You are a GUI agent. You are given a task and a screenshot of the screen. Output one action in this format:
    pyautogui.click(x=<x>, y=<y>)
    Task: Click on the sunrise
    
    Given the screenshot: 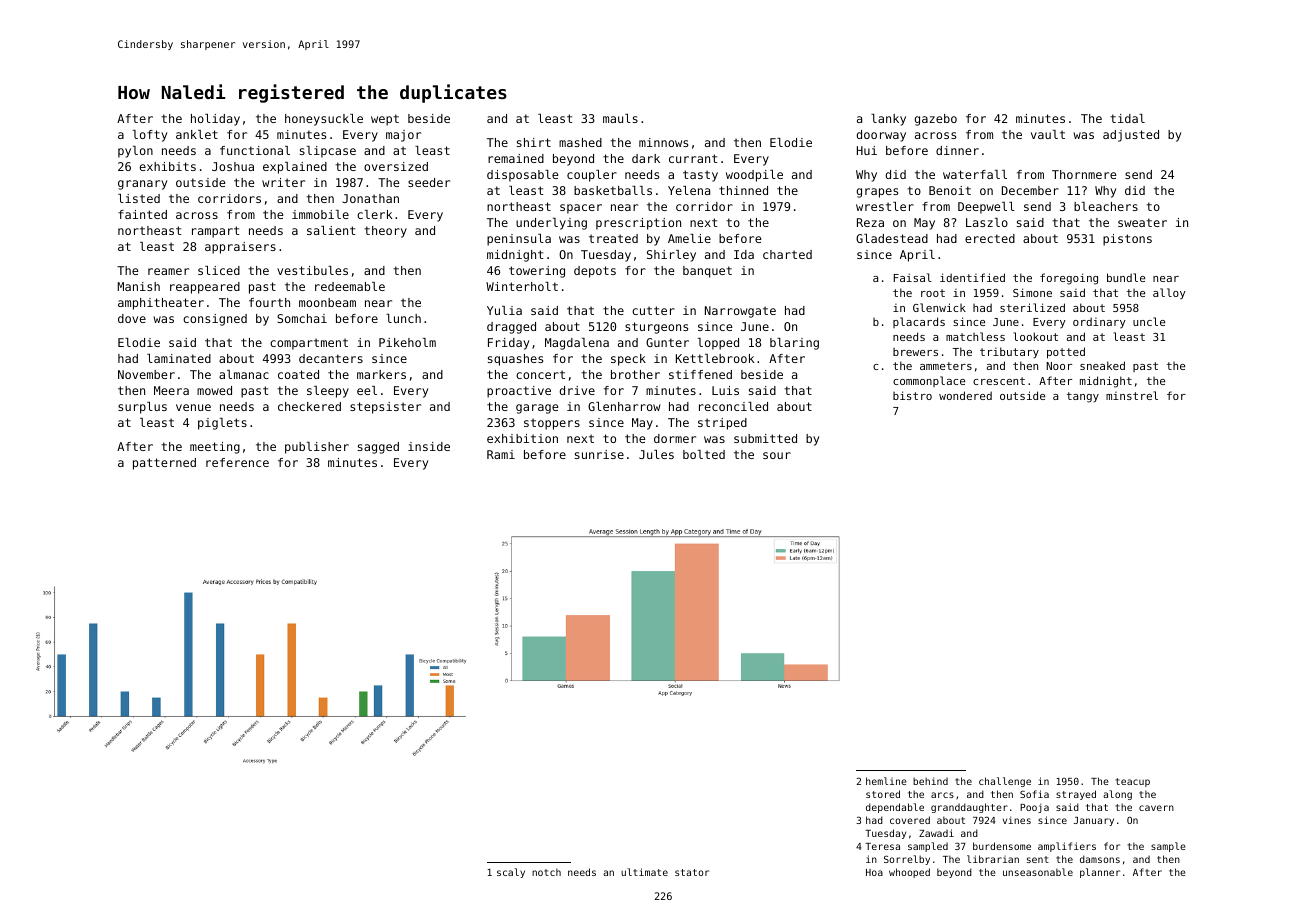 What is the action you would take?
    pyautogui.click(x=599, y=454)
